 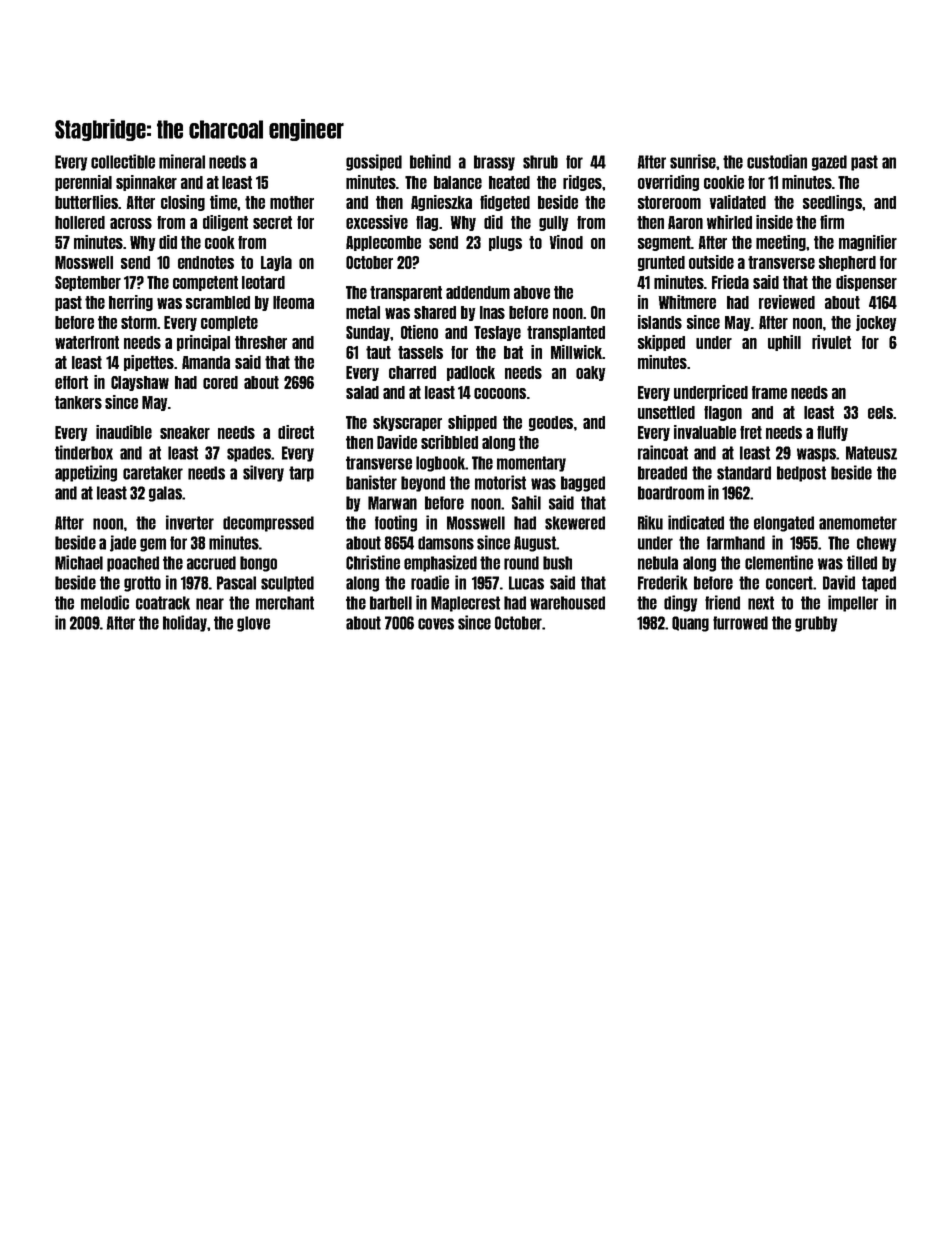 I want to click on Quang, so click(x=690, y=624).
